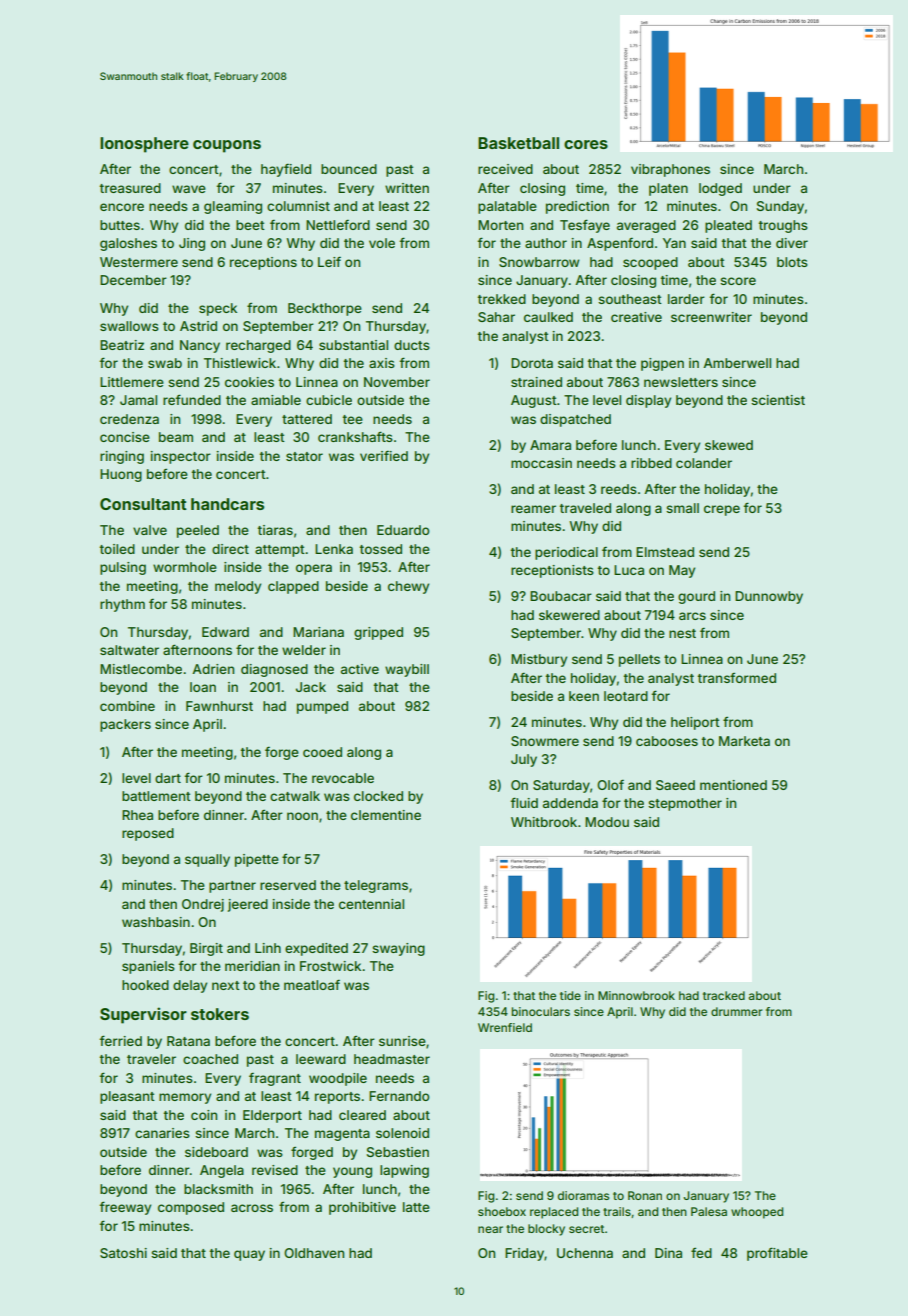  I want to click on Minnowbrook, so click(636, 995).
